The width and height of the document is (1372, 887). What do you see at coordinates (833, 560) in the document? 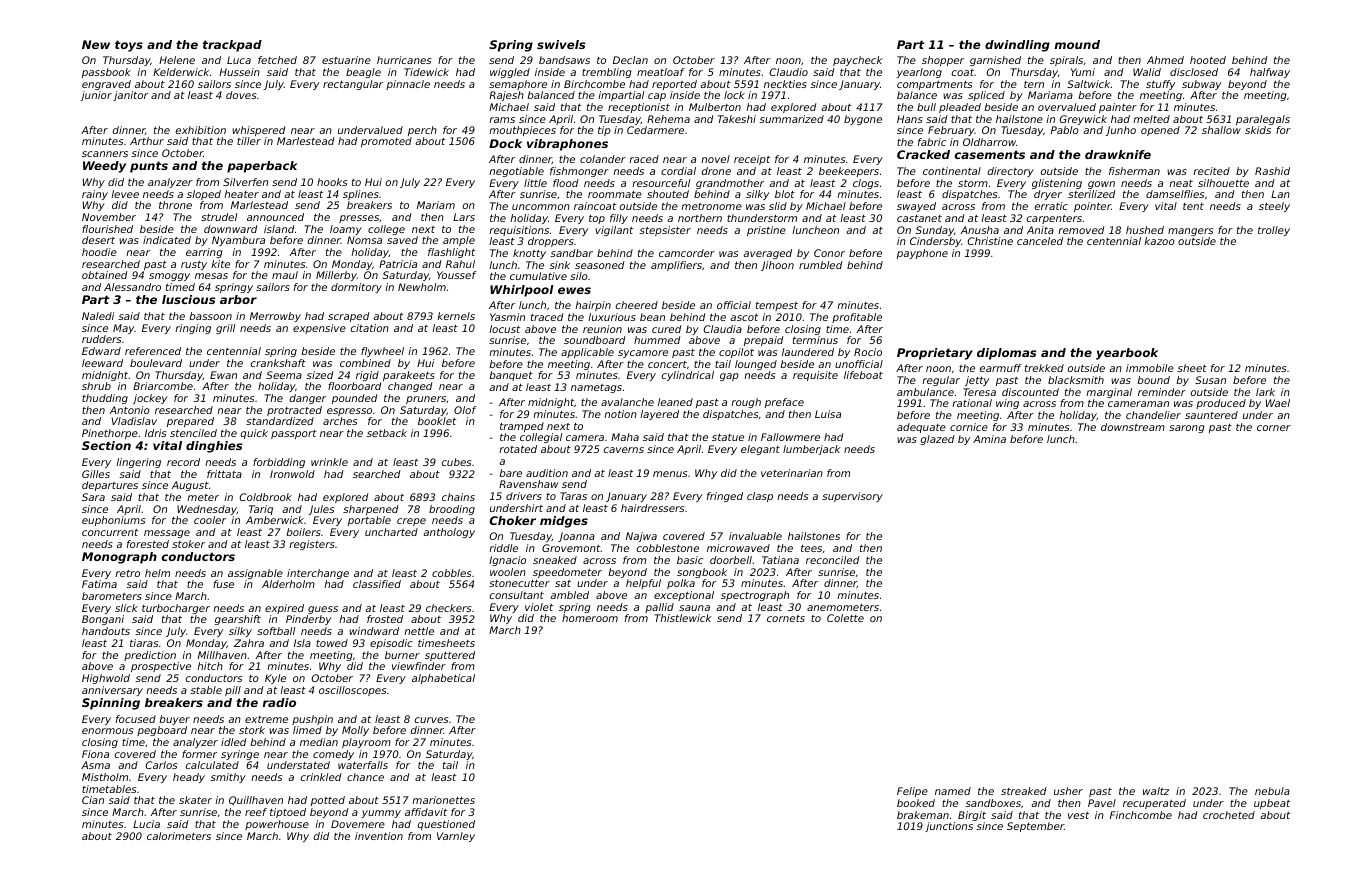
I see `reconciled` at bounding box center [833, 560].
